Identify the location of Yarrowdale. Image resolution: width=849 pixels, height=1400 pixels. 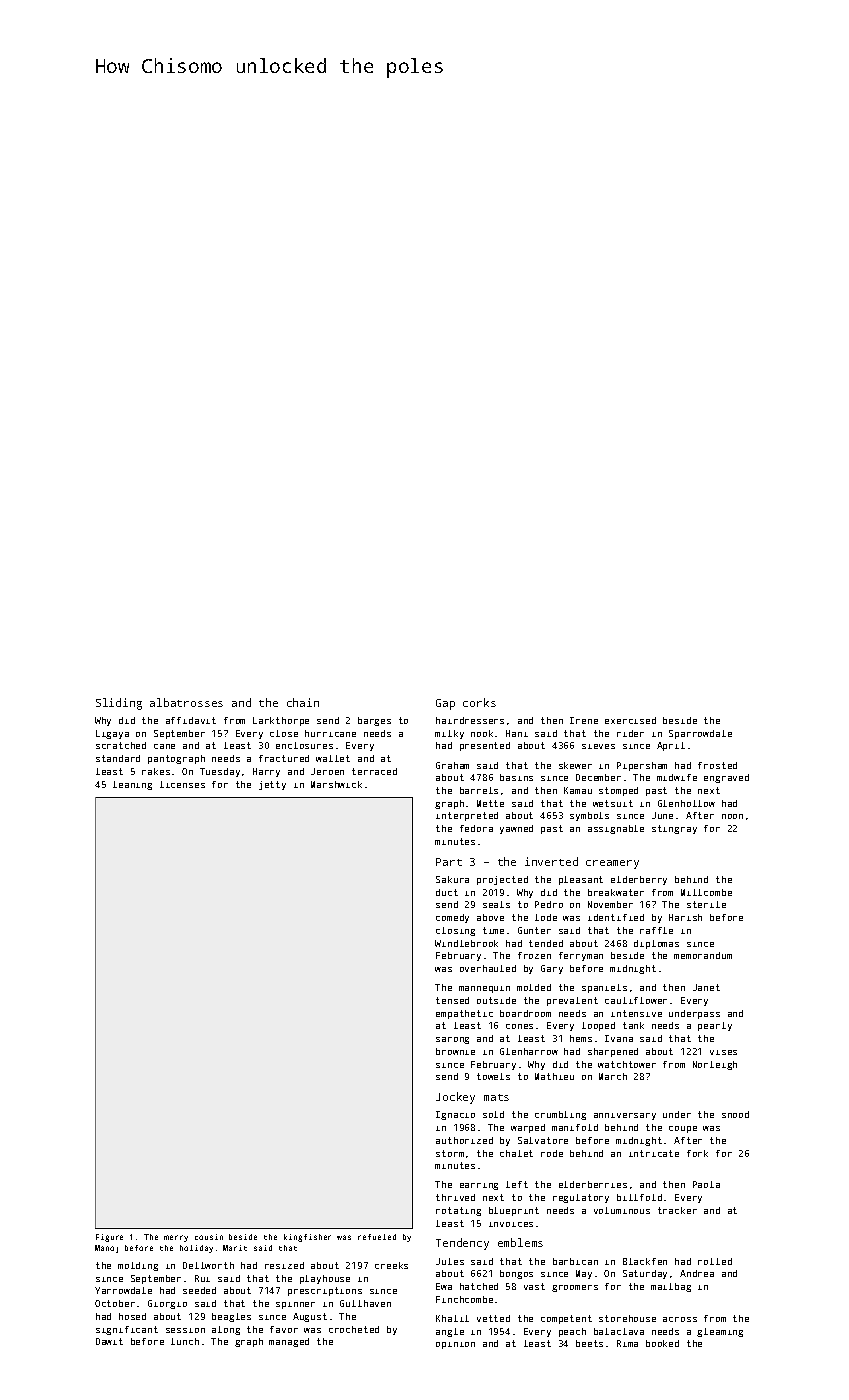
(123, 1290).
